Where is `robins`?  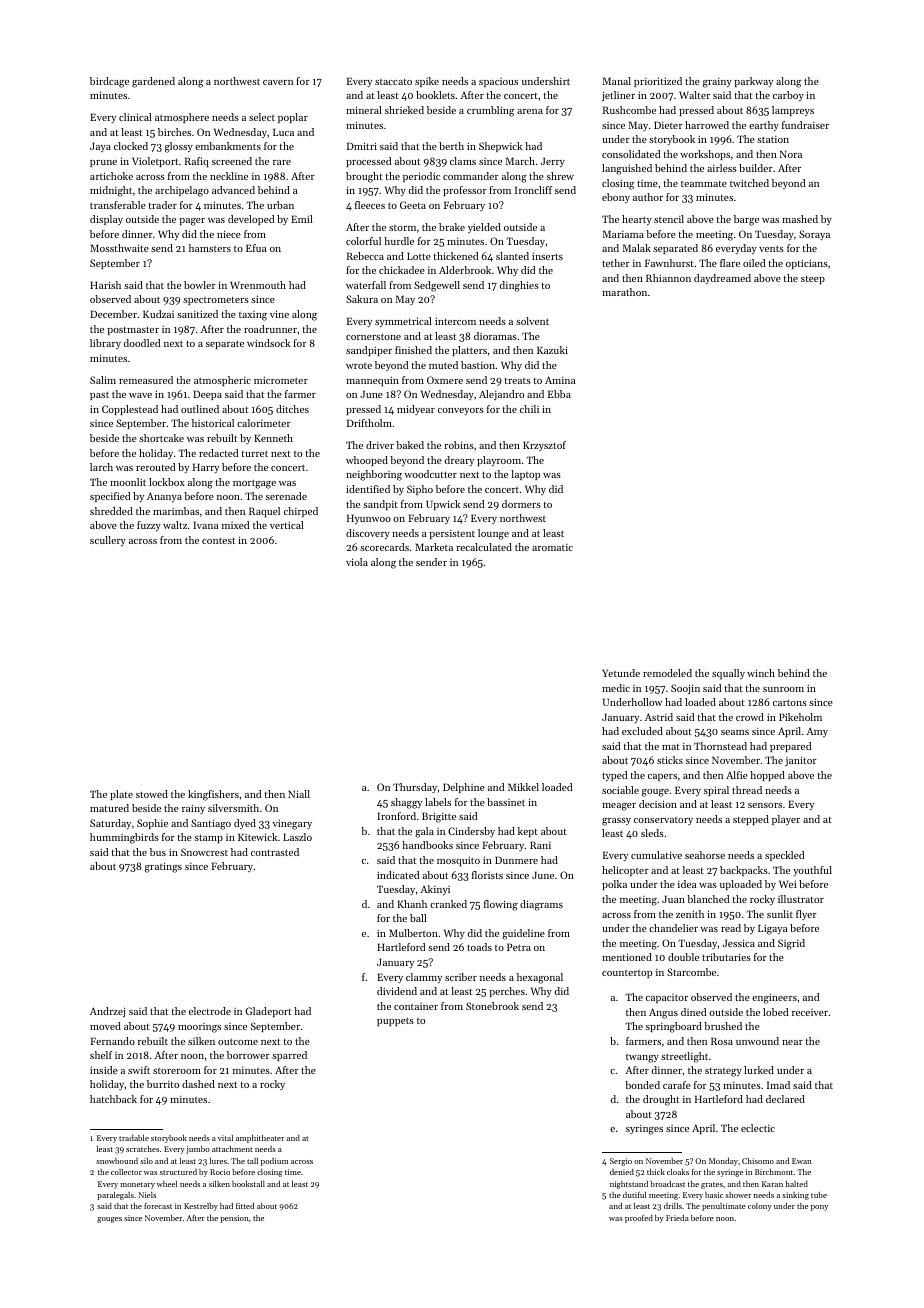
robins is located at coordinates (459, 445).
